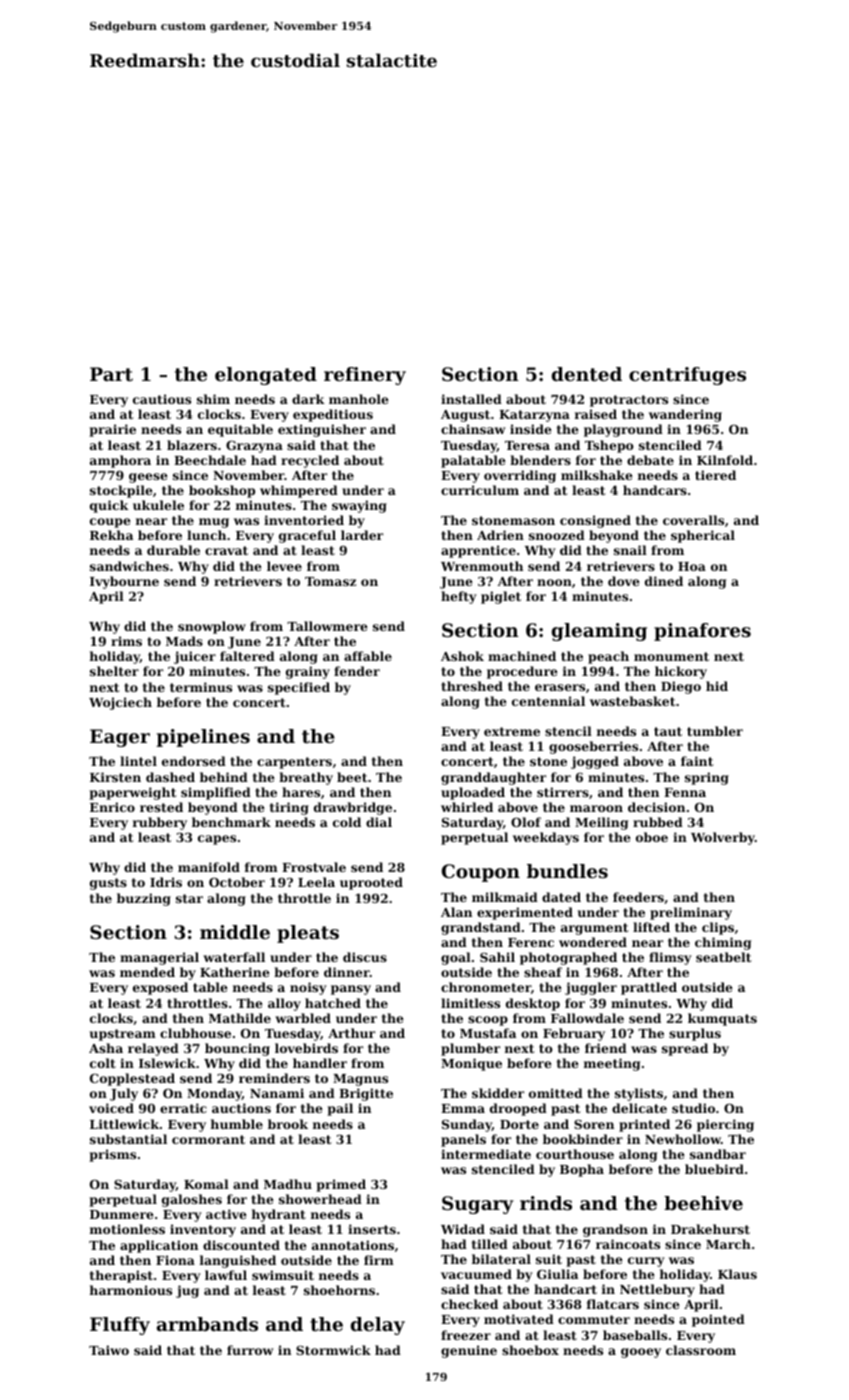 The width and height of the page is (849, 1400). I want to click on centrifuges, so click(687, 376).
